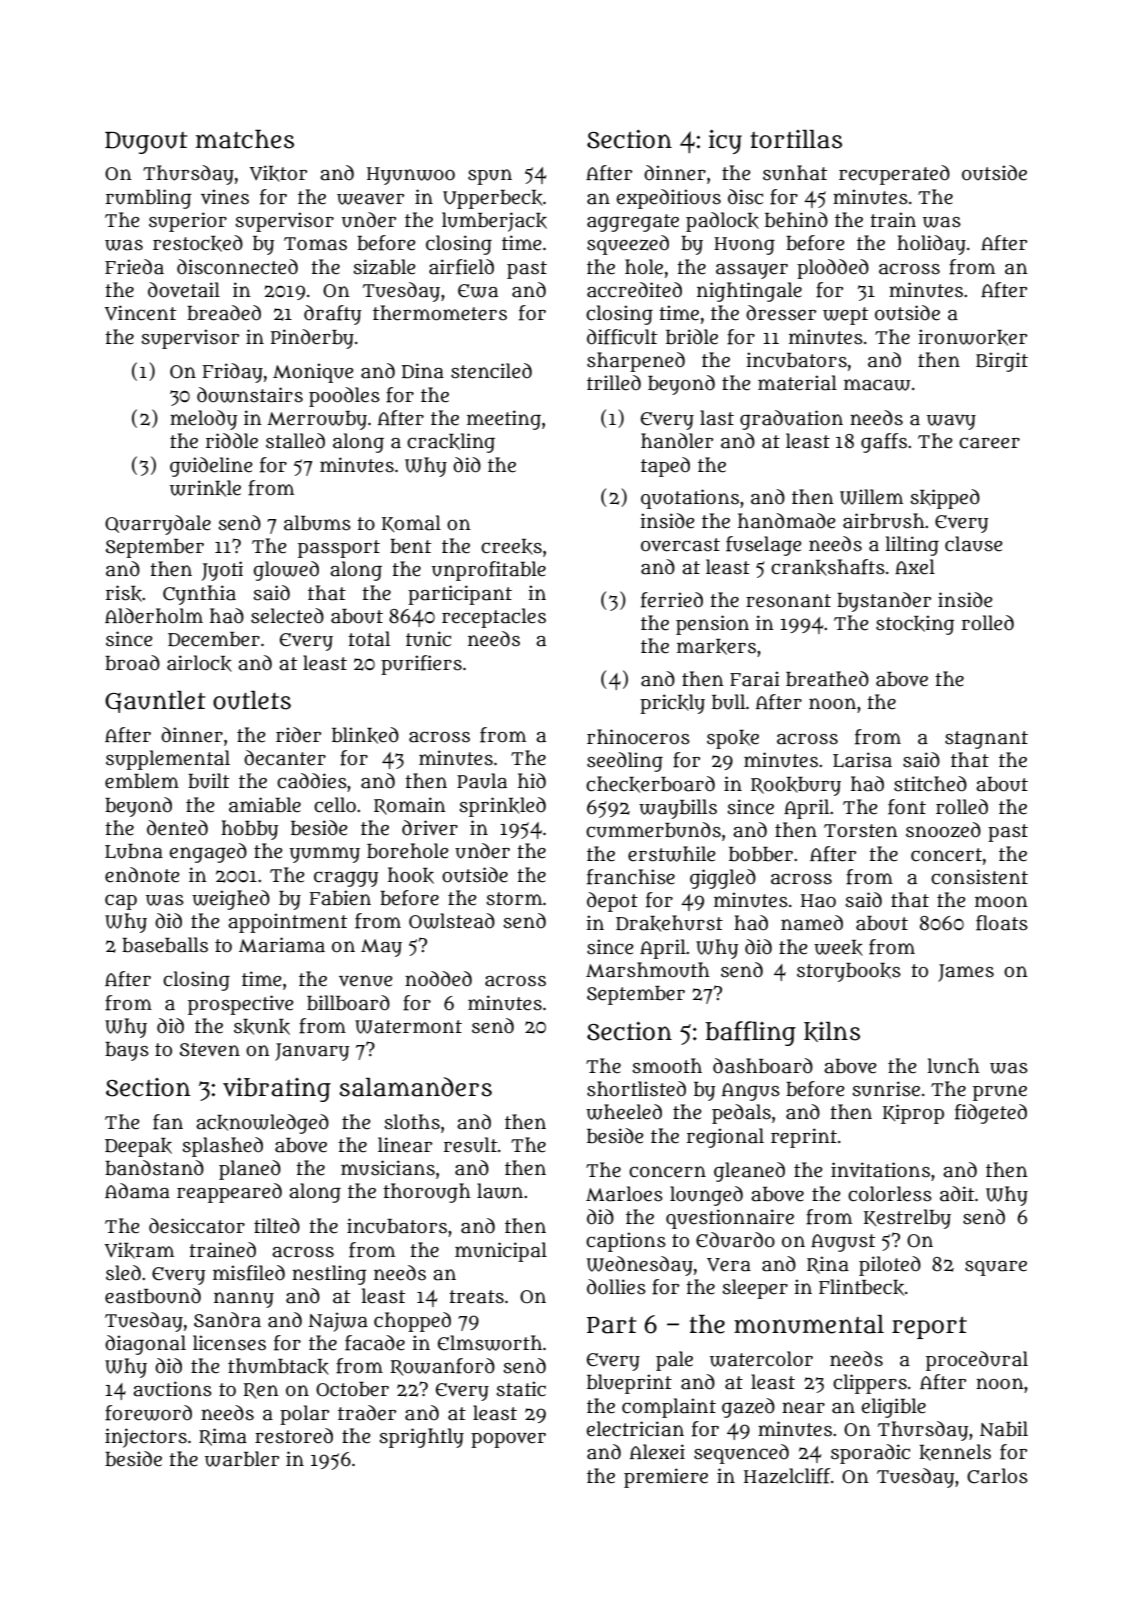 The height and width of the screenshot is (1602, 1133). Describe the element at coordinates (139, 1250) in the screenshot. I see `Vikram` at that location.
